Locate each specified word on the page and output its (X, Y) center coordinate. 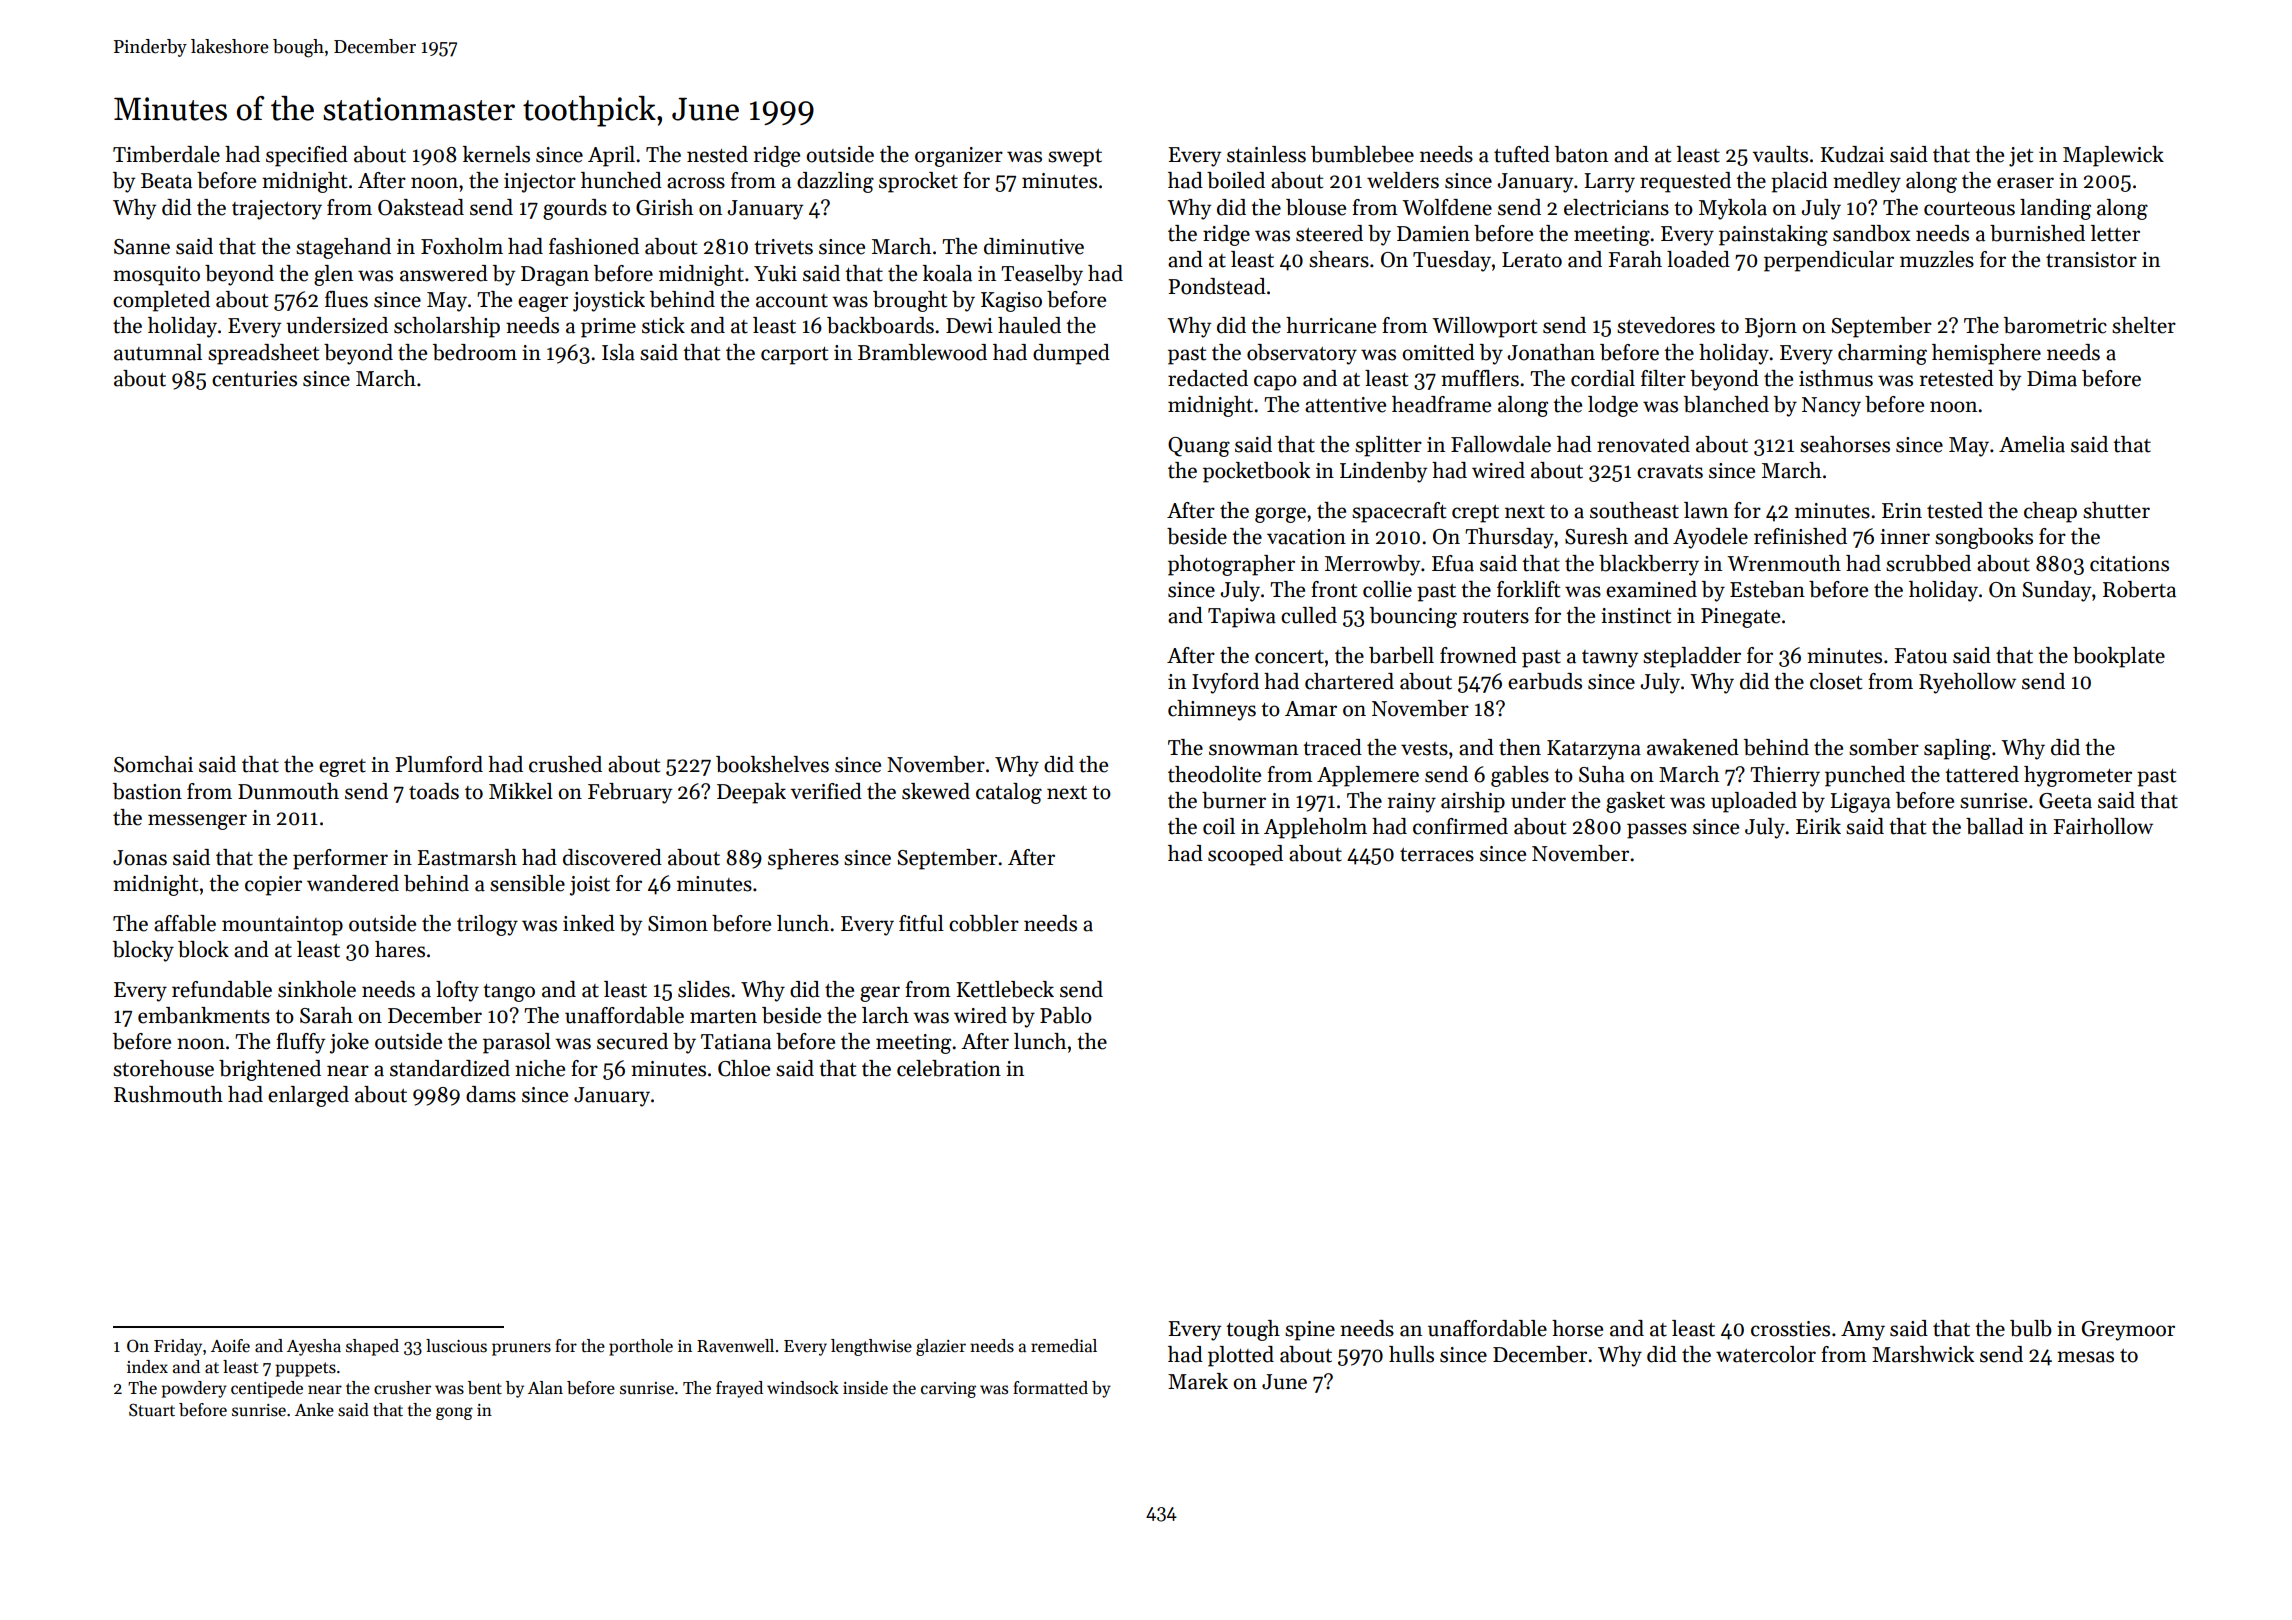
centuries (254, 379)
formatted (1050, 1388)
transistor (2091, 260)
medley (1867, 182)
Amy (1863, 1331)
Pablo (1066, 1015)
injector (540, 183)
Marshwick (1923, 1354)
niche (540, 1068)
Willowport (1484, 327)
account (792, 301)
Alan (545, 1388)
